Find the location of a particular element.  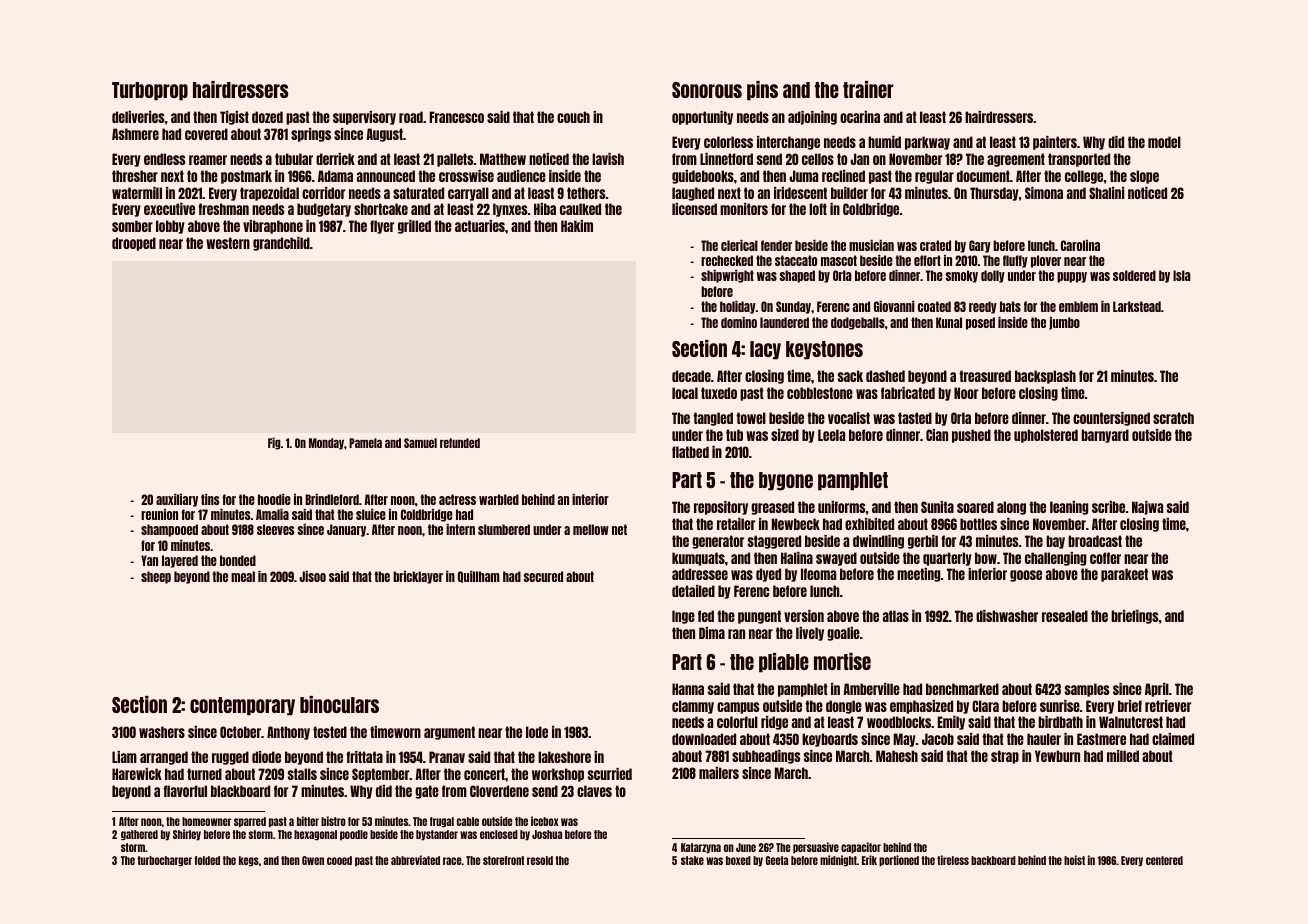

holiday is located at coordinates (738, 307).
